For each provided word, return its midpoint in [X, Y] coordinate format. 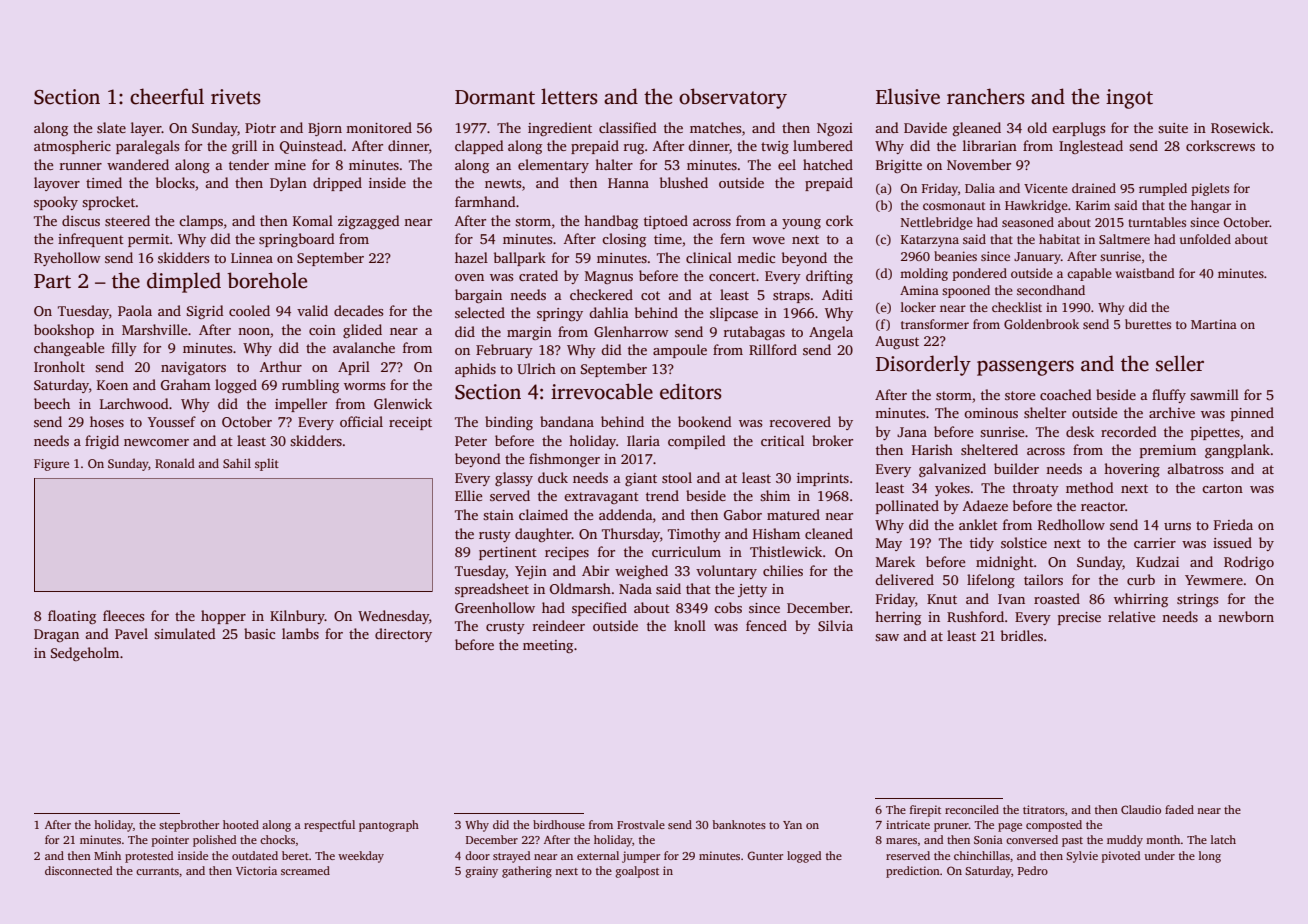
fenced [766, 625]
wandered [138, 164]
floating [72, 617]
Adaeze [985, 505]
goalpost [637, 872]
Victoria [256, 870]
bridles [1022, 635]
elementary [553, 166]
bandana [567, 421]
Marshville [155, 329]
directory [403, 635]
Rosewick [1240, 127]
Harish [932, 449]
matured [793, 514]
